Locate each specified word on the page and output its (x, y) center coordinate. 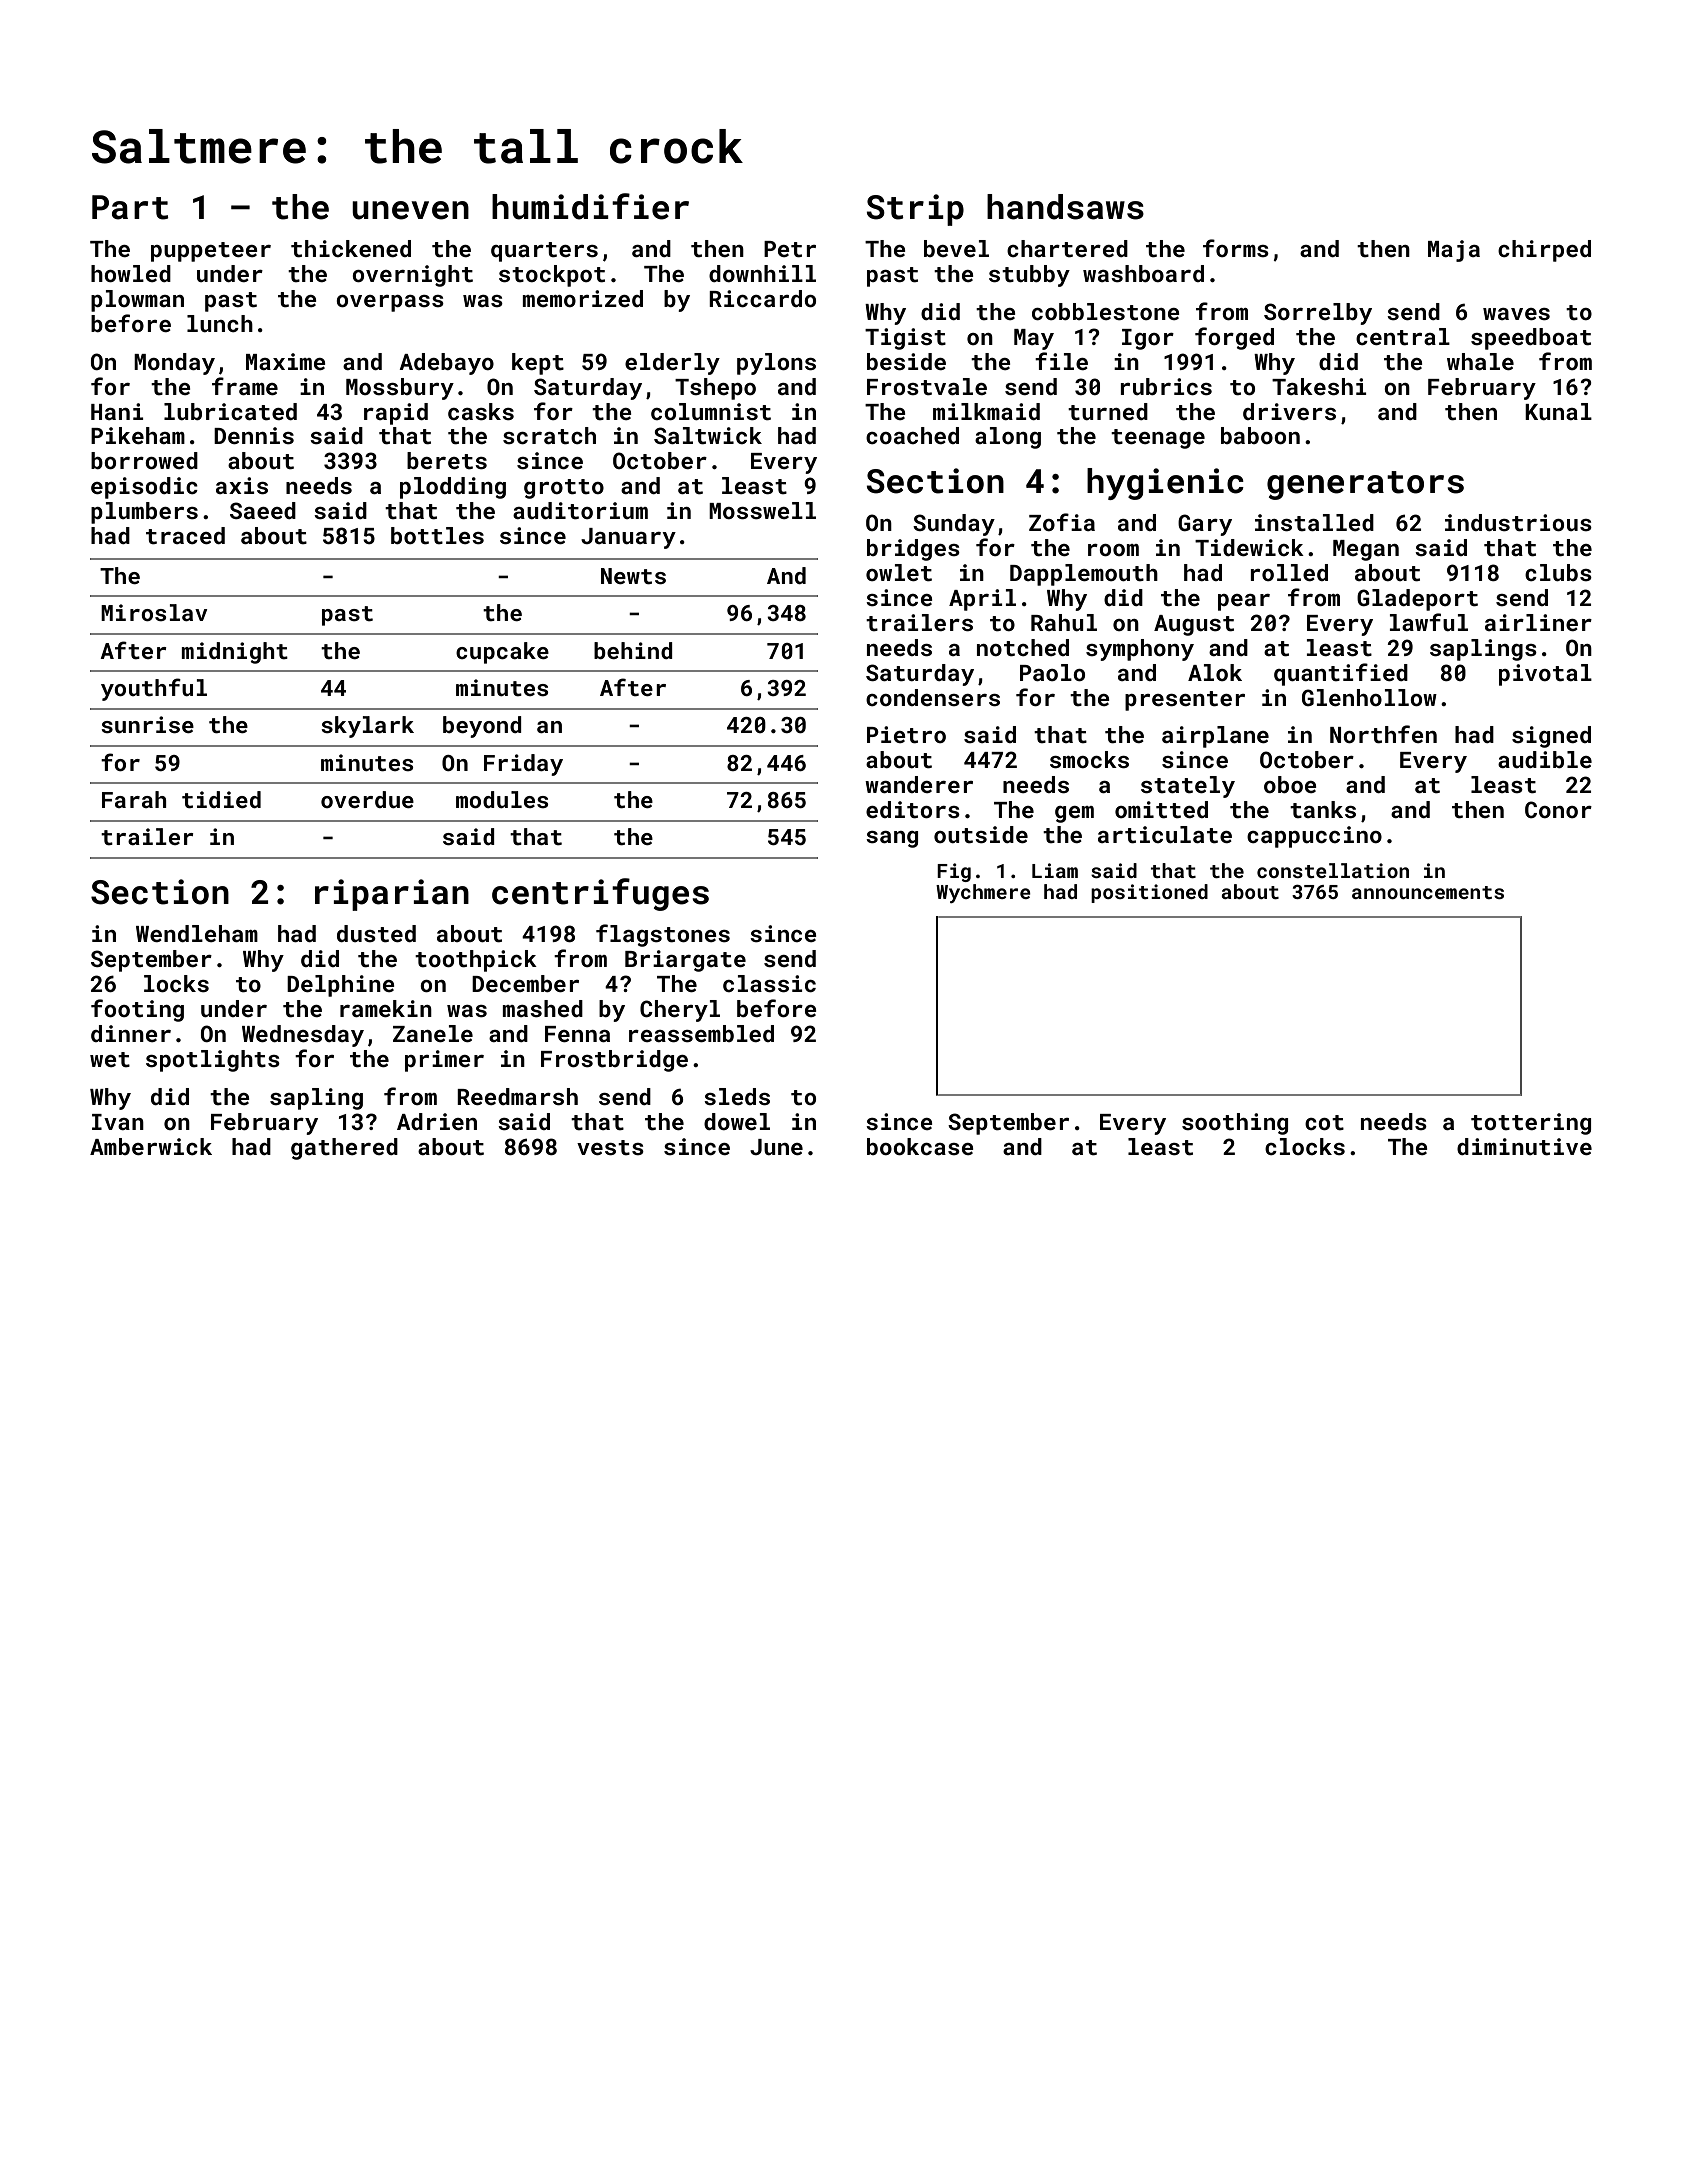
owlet (899, 572)
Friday (523, 765)
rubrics (1166, 386)
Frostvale (927, 386)
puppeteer (211, 252)
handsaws (1065, 207)
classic (769, 983)
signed (1551, 737)
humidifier (590, 206)
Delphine (341, 986)
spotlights (213, 1061)
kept (538, 364)
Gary (1205, 525)
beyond (482, 727)
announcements (1428, 892)
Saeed (263, 510)
